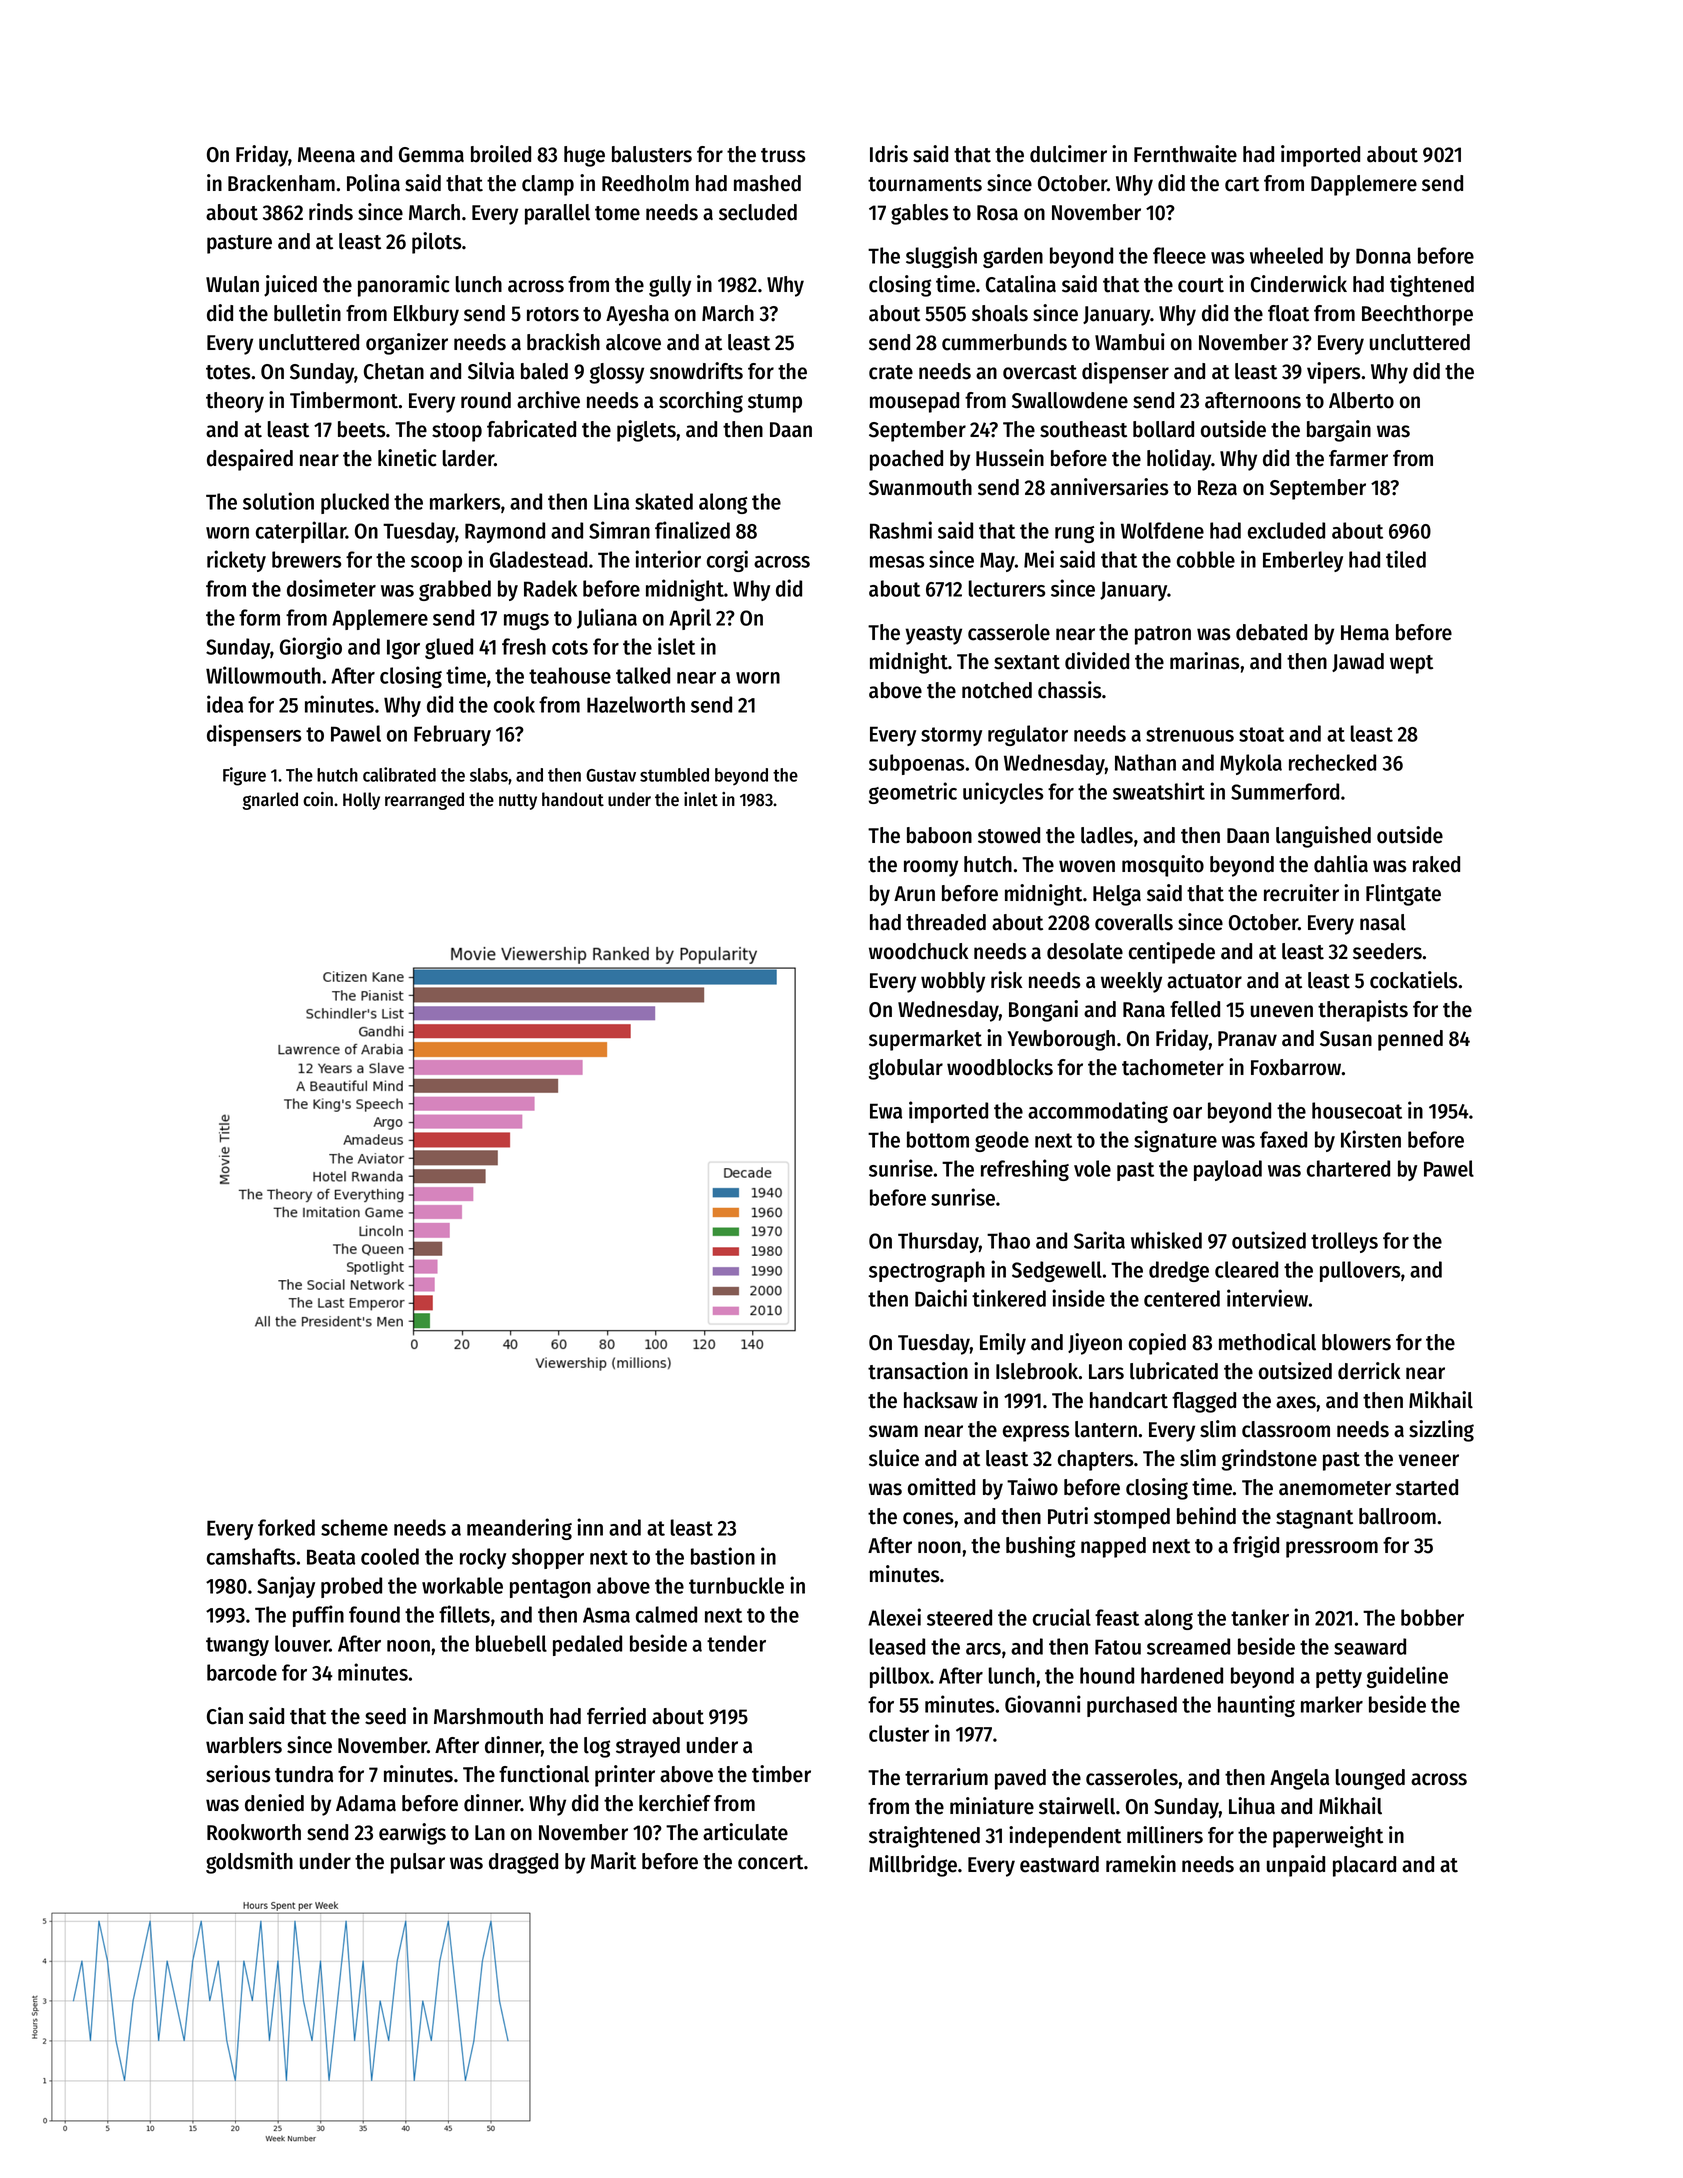 The height and width of the page is (2178, 1683). Describe the element at coordinates (519, 1529) in the page. I see `meandering` at that location.
